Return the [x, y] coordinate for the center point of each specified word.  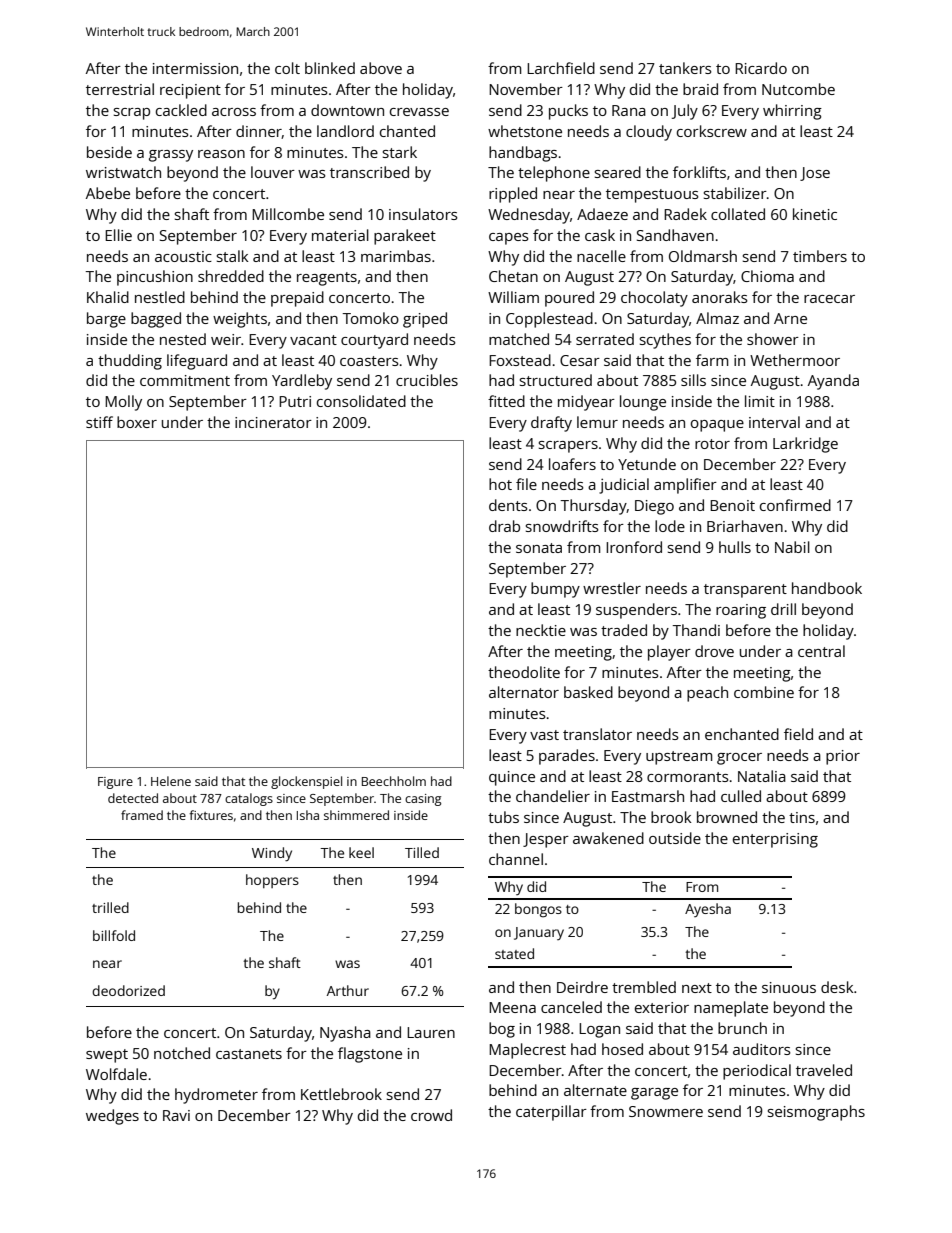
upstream [679, 758]
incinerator [273, 422]
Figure [115, 783]
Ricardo [761, 68]
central [821, 651]
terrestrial [120, 89]
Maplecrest [527, 1051]
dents [508, 505]
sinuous [789, 987]
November [526, 89]
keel [361, 852]
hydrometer [216, 1096]
